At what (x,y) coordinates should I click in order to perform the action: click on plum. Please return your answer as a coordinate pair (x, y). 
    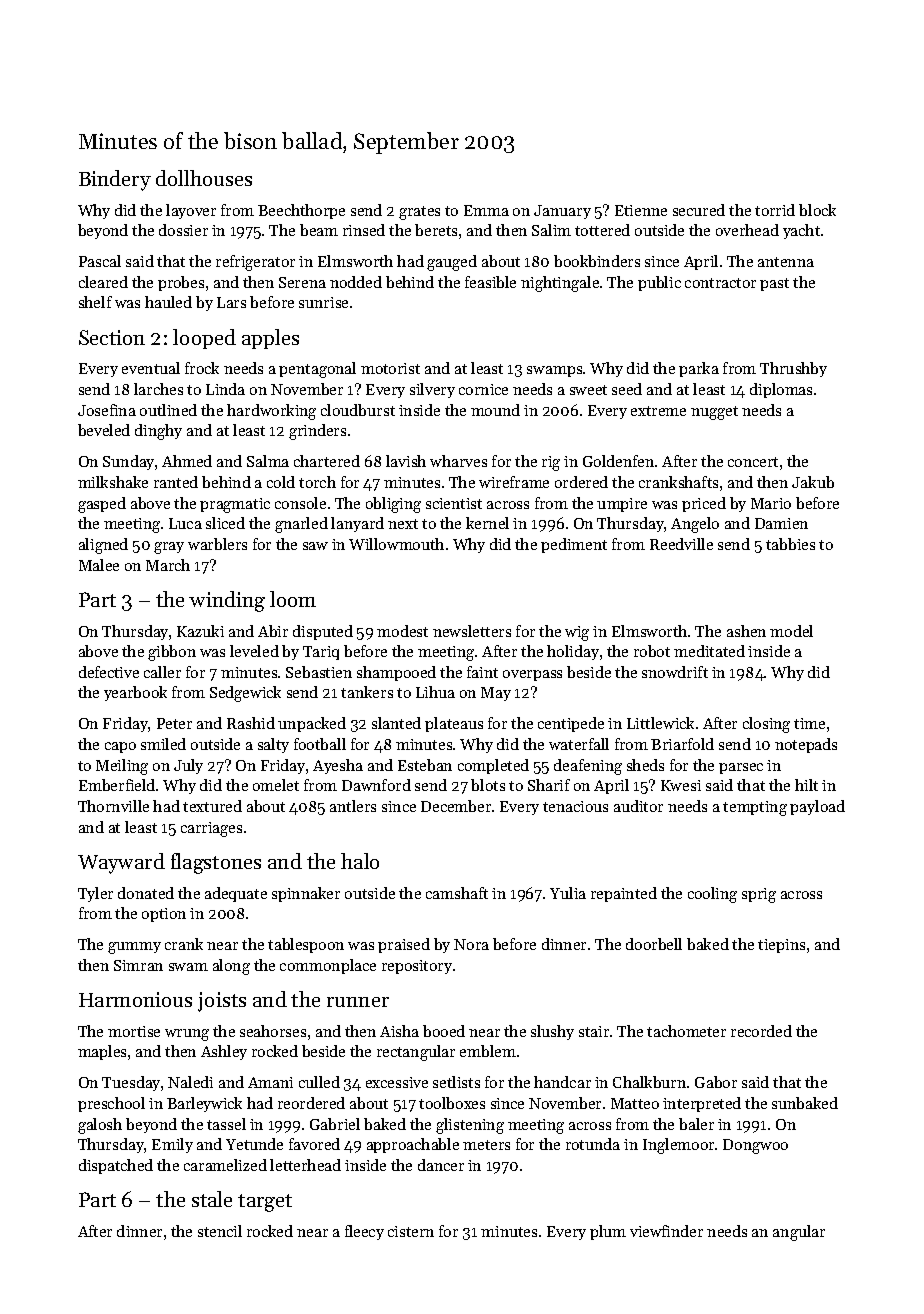
    Looking at the image, I should click on (608, 1232).
